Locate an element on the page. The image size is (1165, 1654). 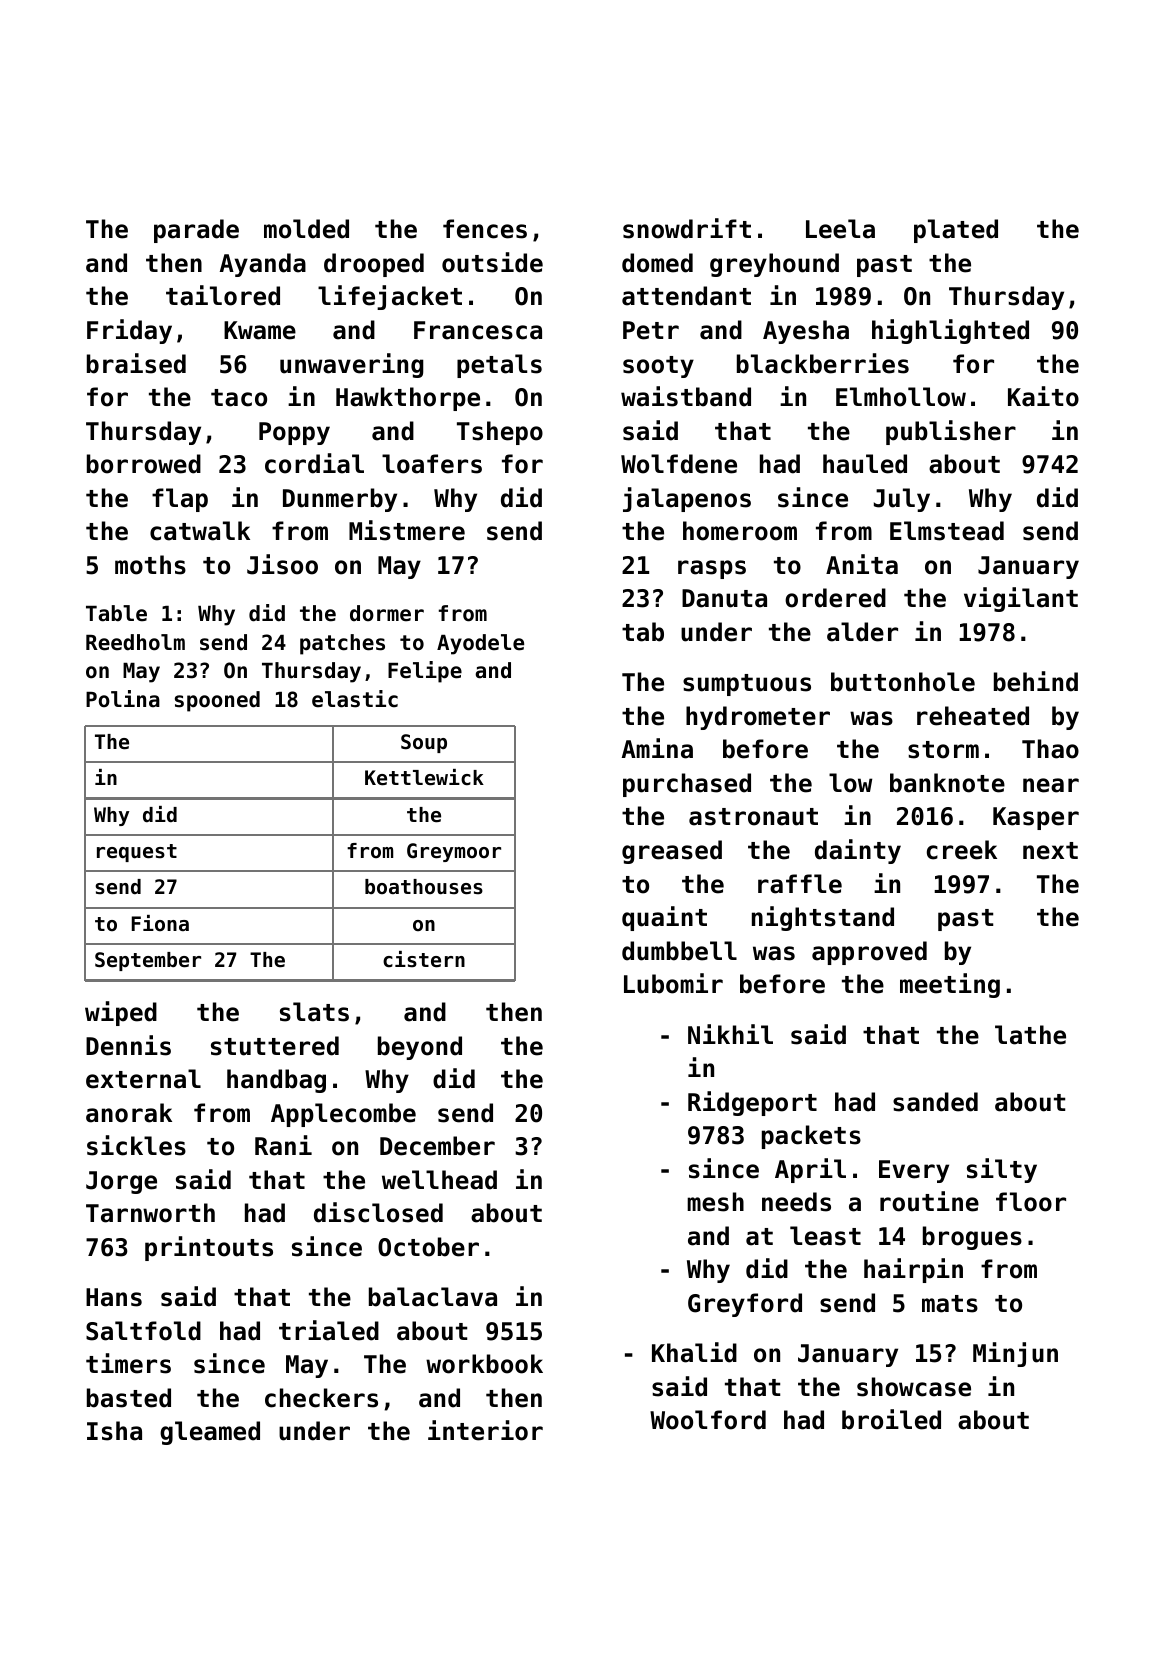
Hans is located at coordinates (114, 1297).
